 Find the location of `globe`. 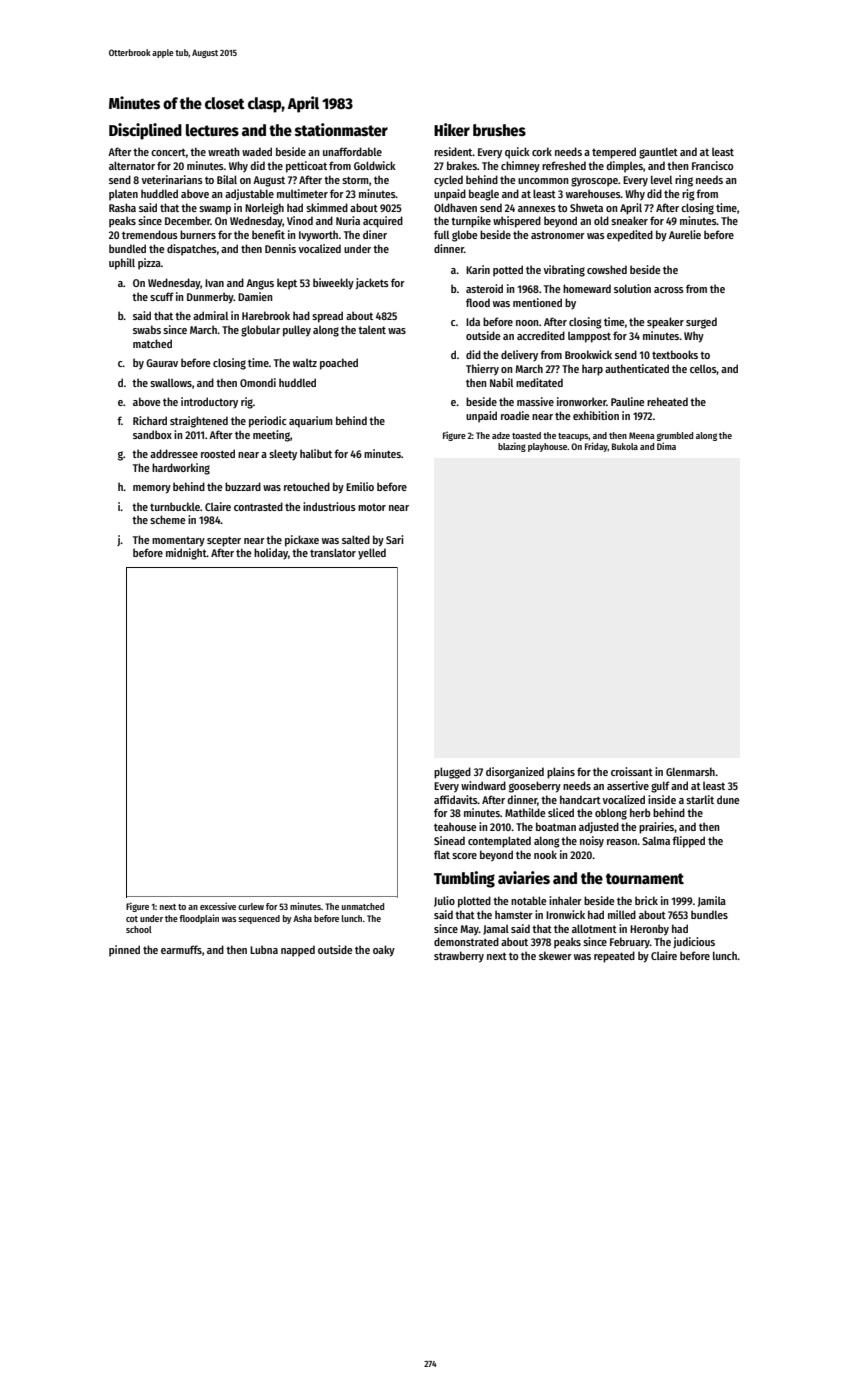

globe is located at coordinates (465, 236).
